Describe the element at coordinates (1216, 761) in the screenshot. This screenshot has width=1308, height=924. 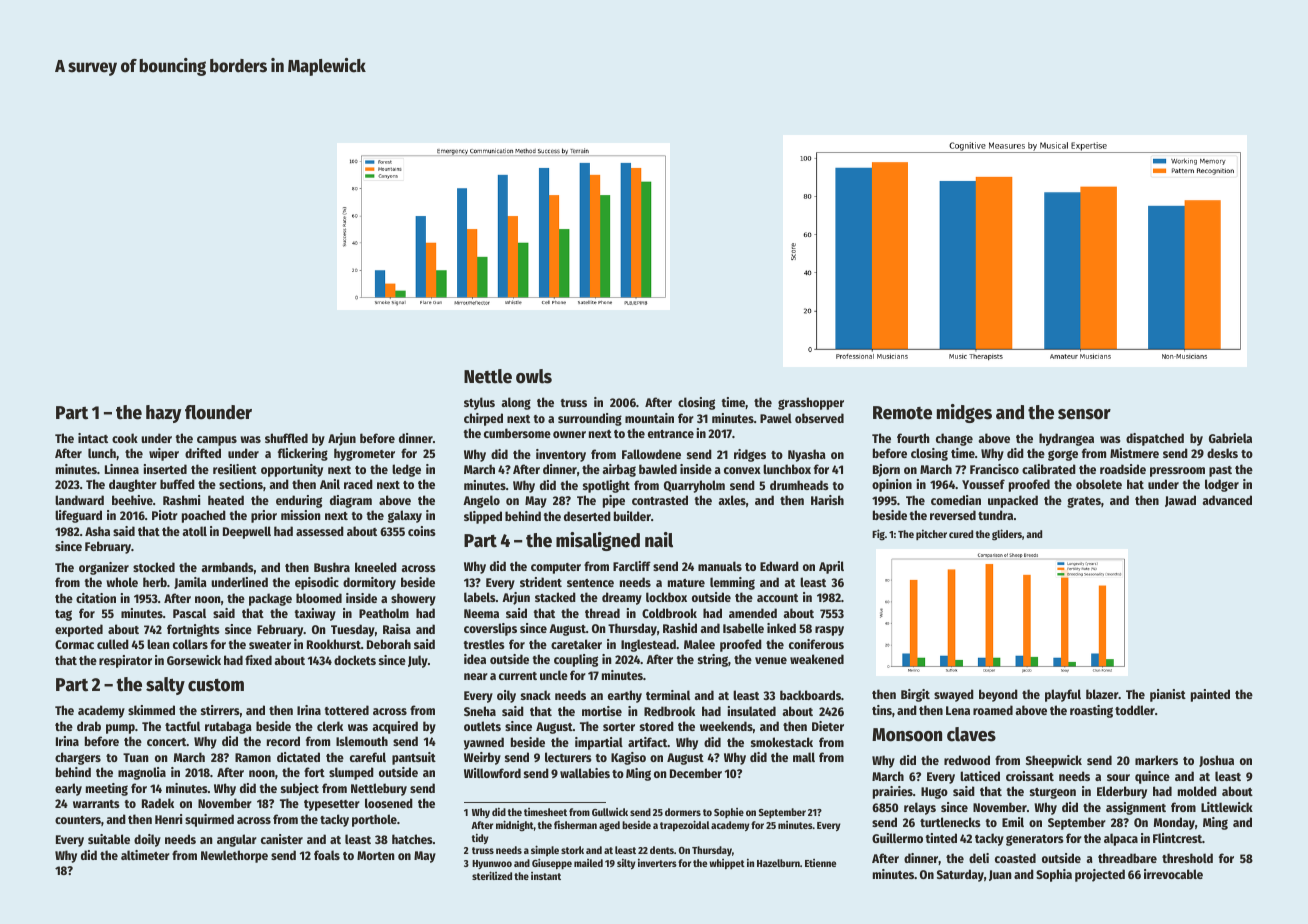
I see `Joshua` at that location.
